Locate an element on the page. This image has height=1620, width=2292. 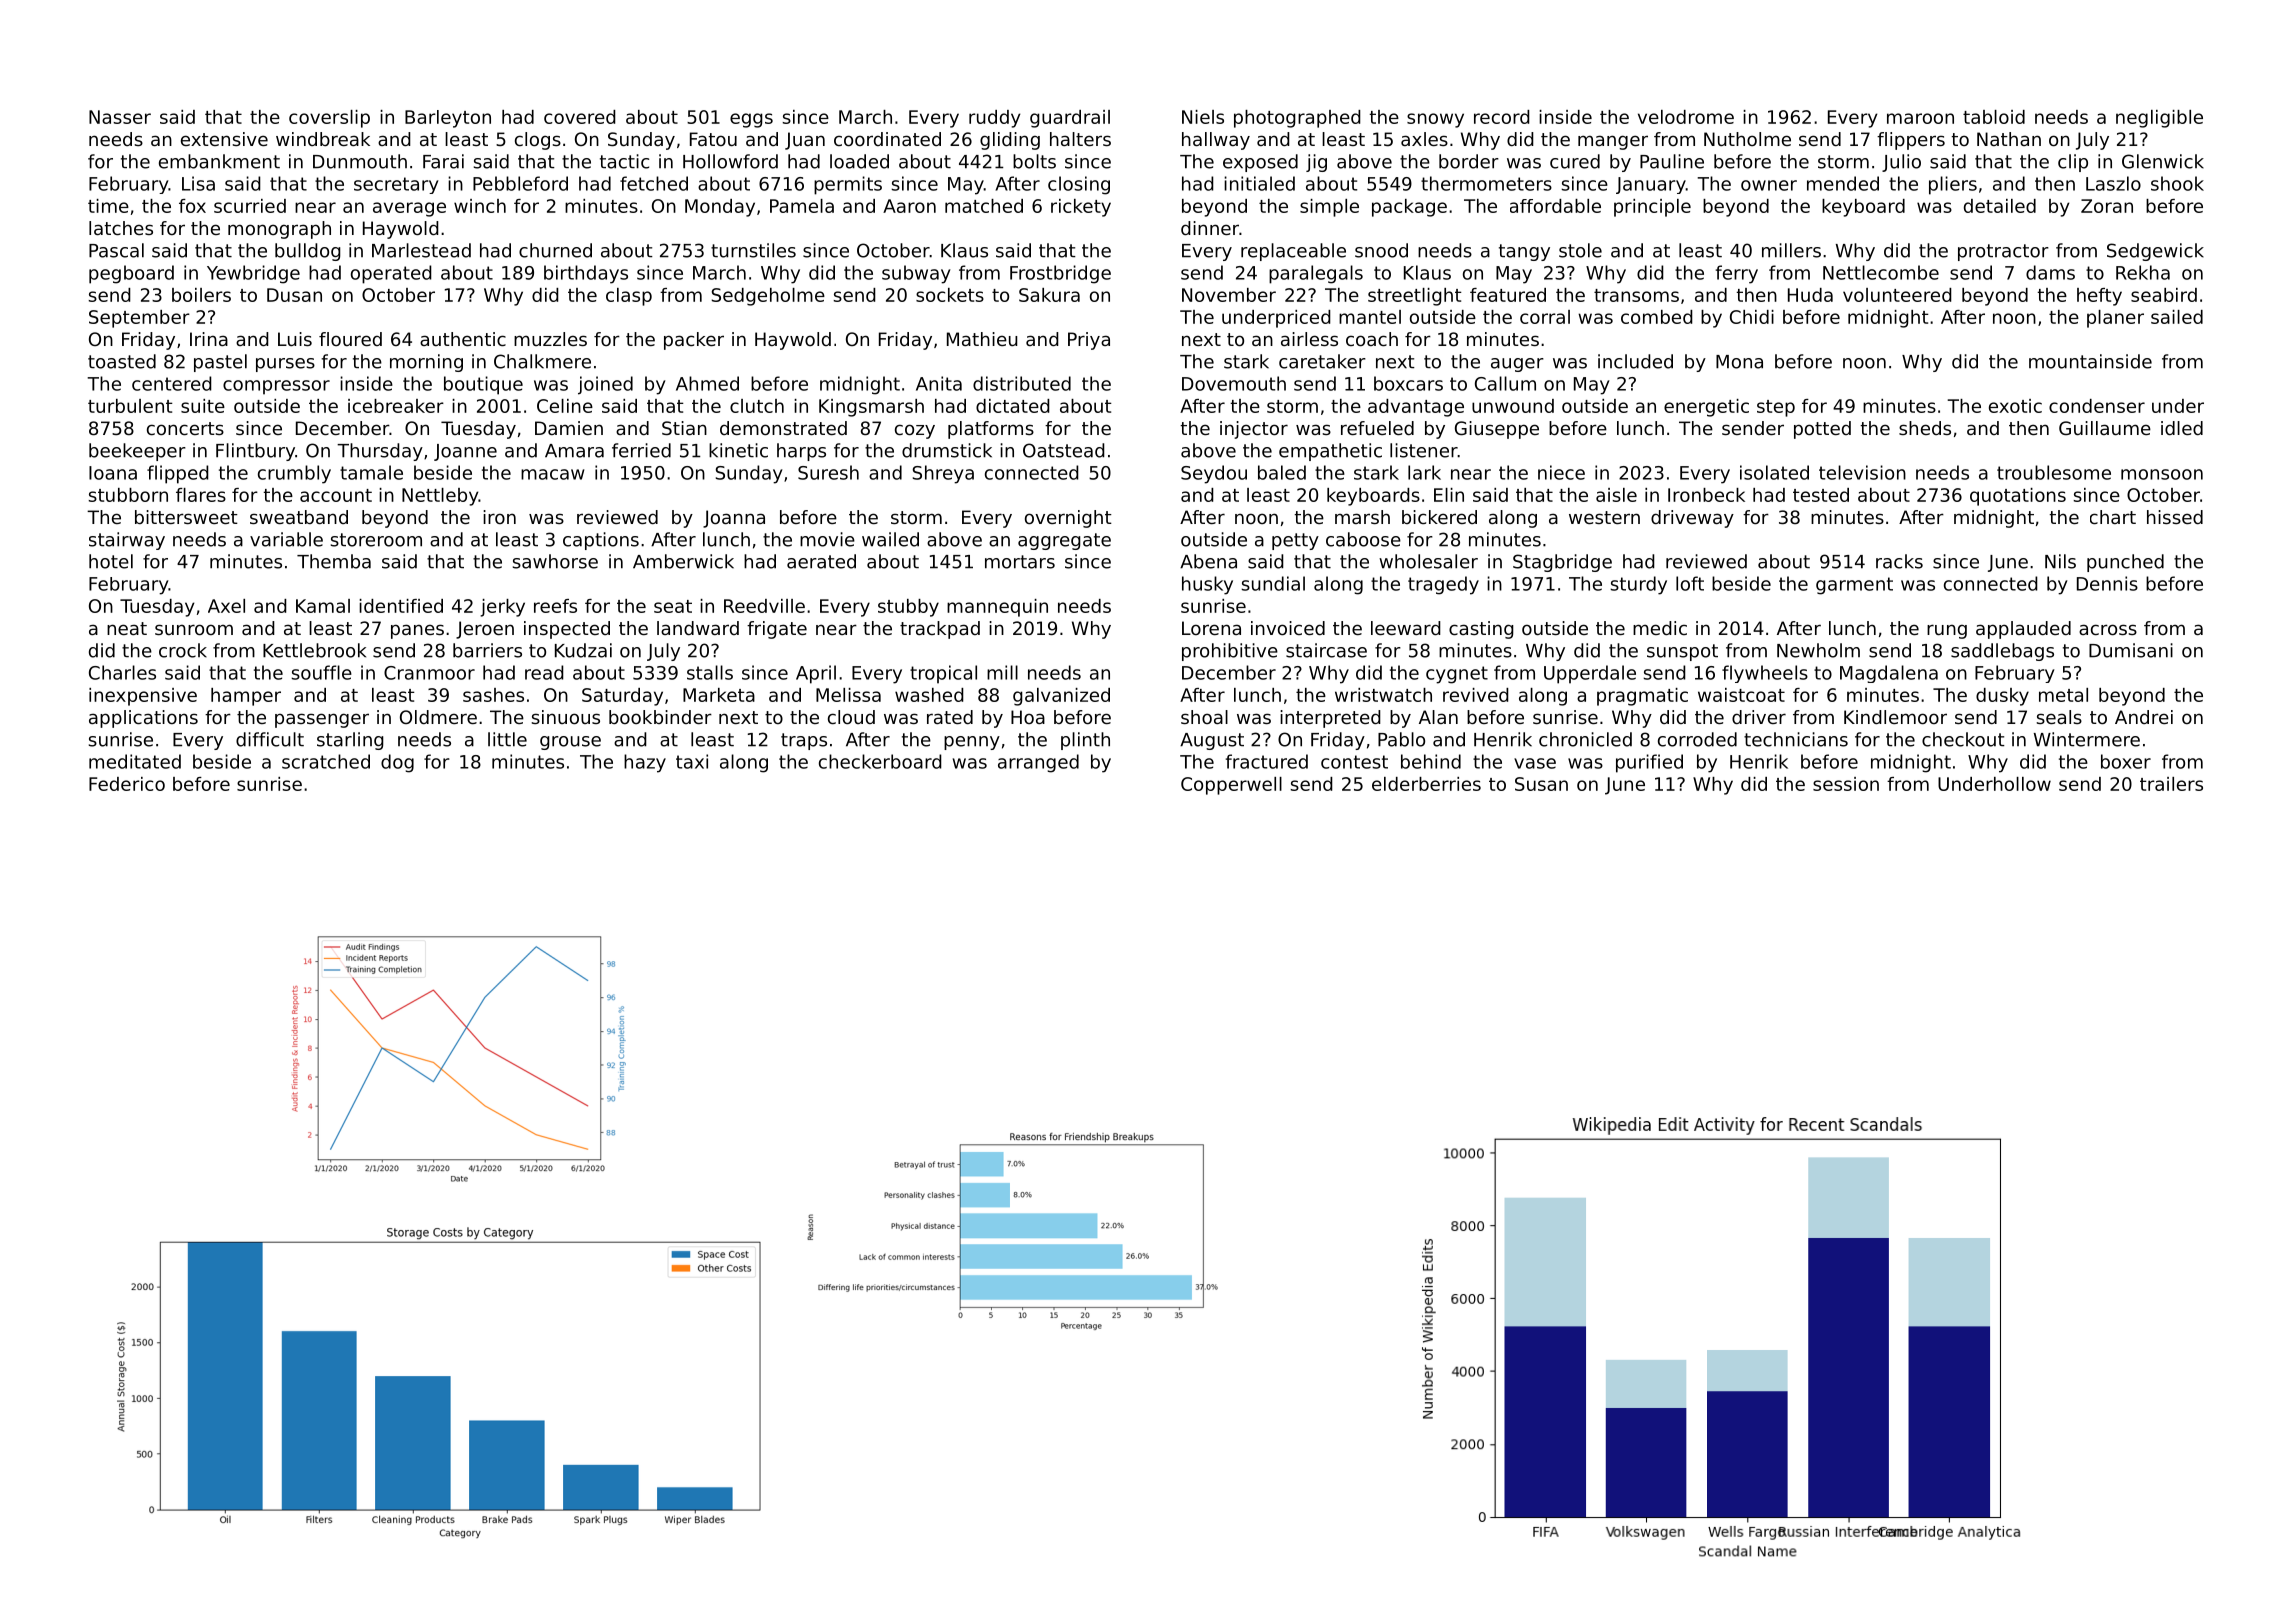
difficult is located at coordinates (270, 739).
